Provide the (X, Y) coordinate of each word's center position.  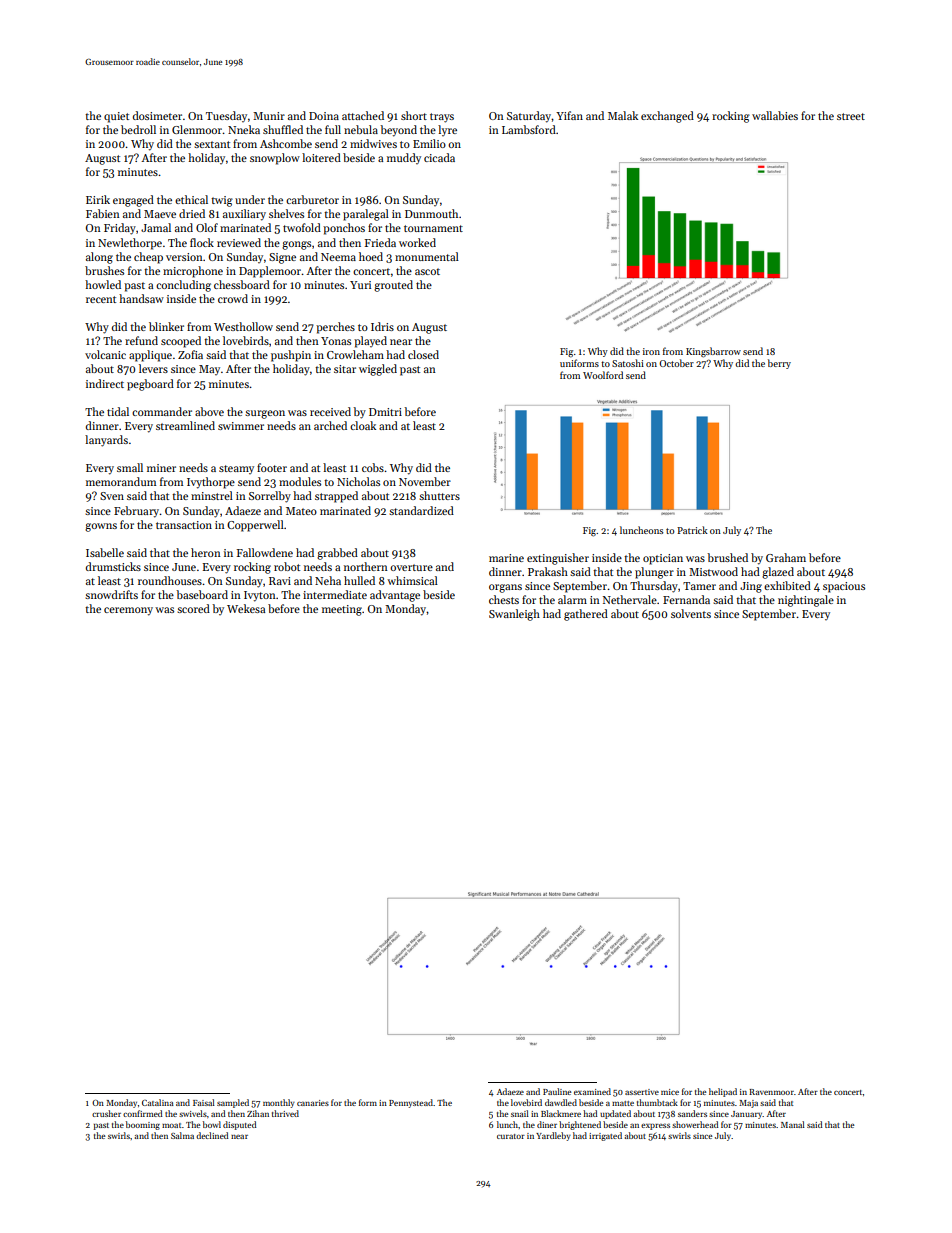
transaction (184, 525)
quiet (116, 117)
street (851, 116)
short (414, 115)
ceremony (128, 611)
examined (592, 1091)
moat (172, 1125)
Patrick (692, 530)
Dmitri (385, 412)
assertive (642, 1092)
